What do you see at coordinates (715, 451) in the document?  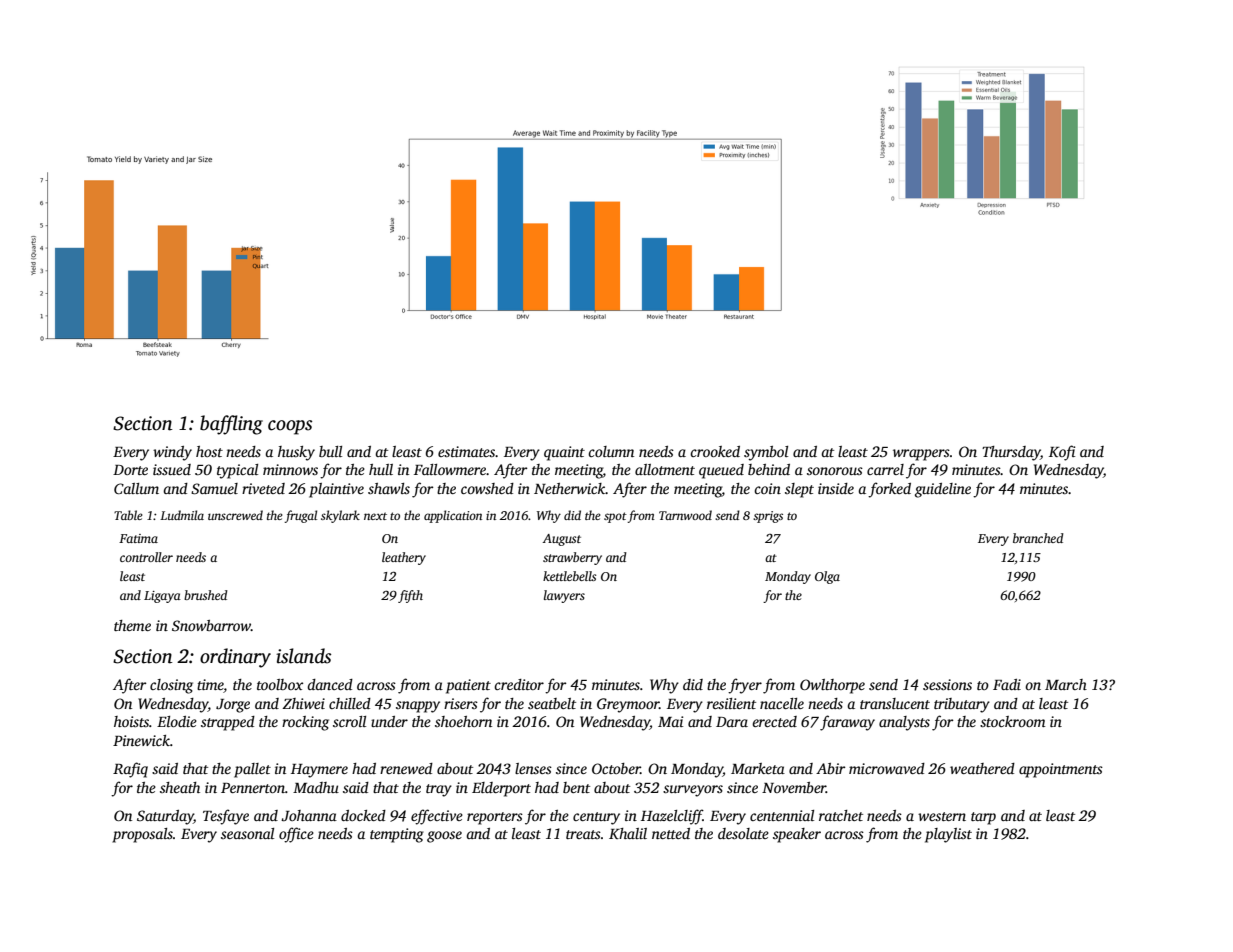 I see `crooked` at bounding box center [715, 451].
